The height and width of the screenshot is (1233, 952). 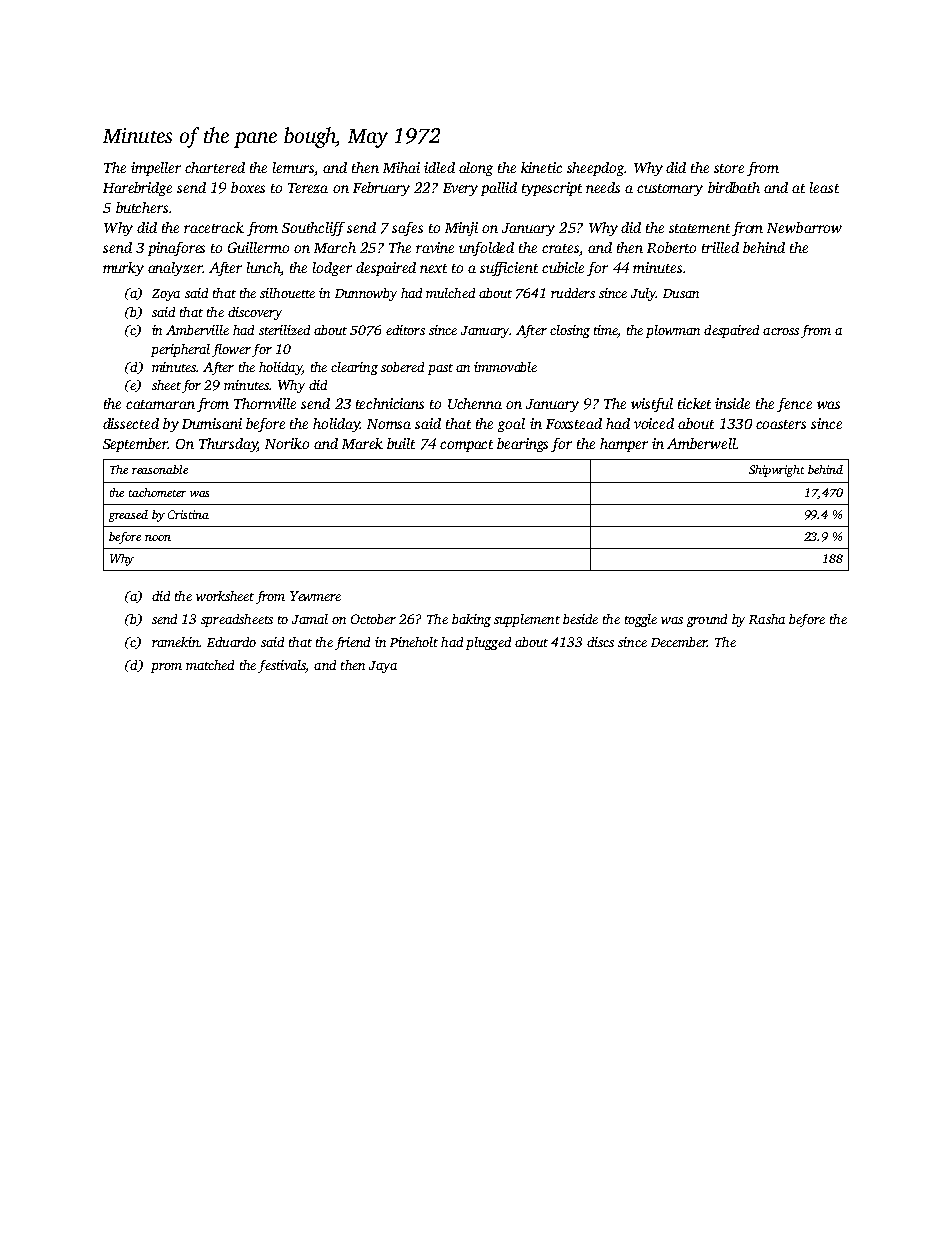 What do you see at coordinates (527, 620) in the screenshot?
I see `supplement` at bounding box center [527, 620].
